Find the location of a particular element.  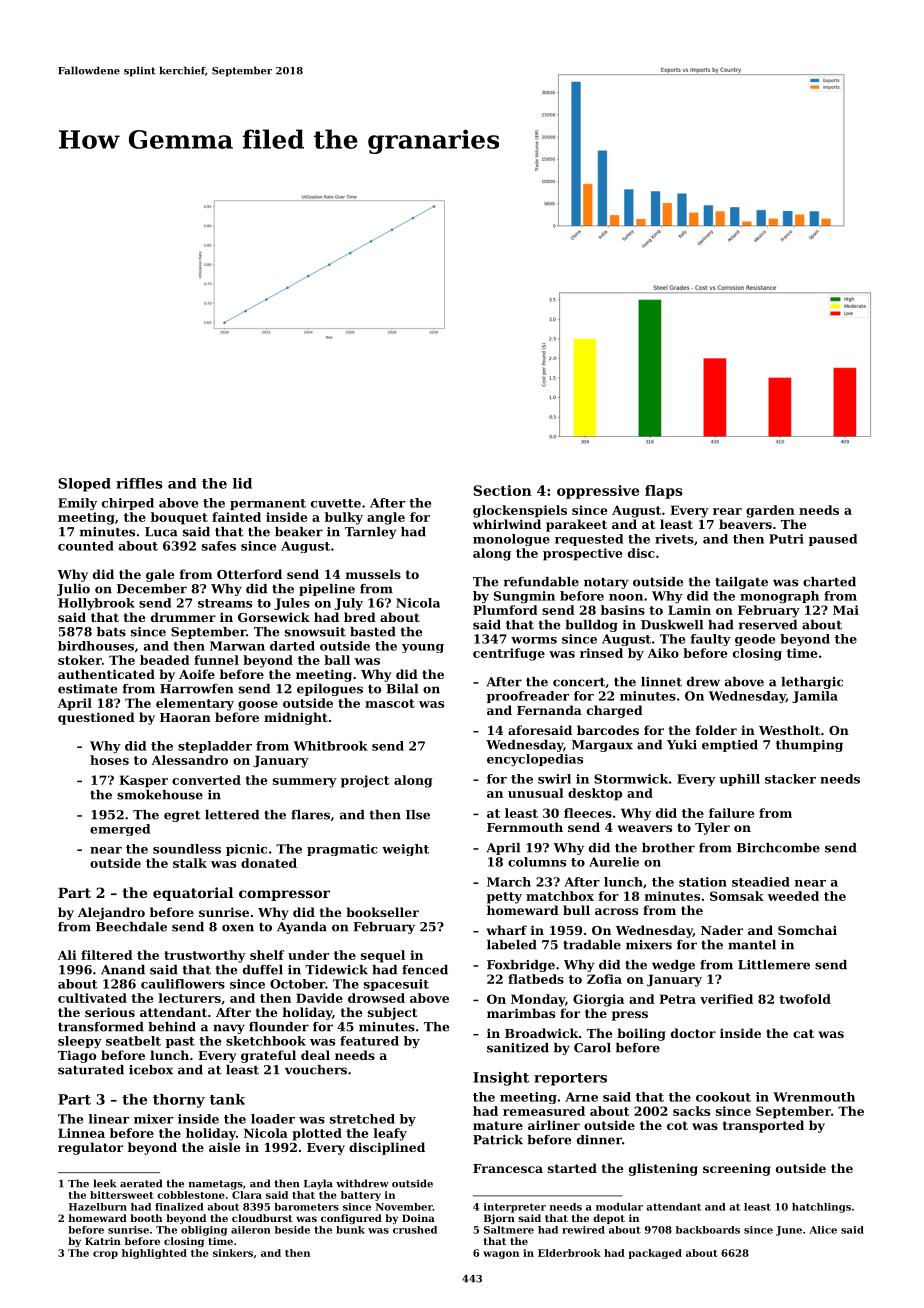

packaged is located at coordinates (655, 1254).
